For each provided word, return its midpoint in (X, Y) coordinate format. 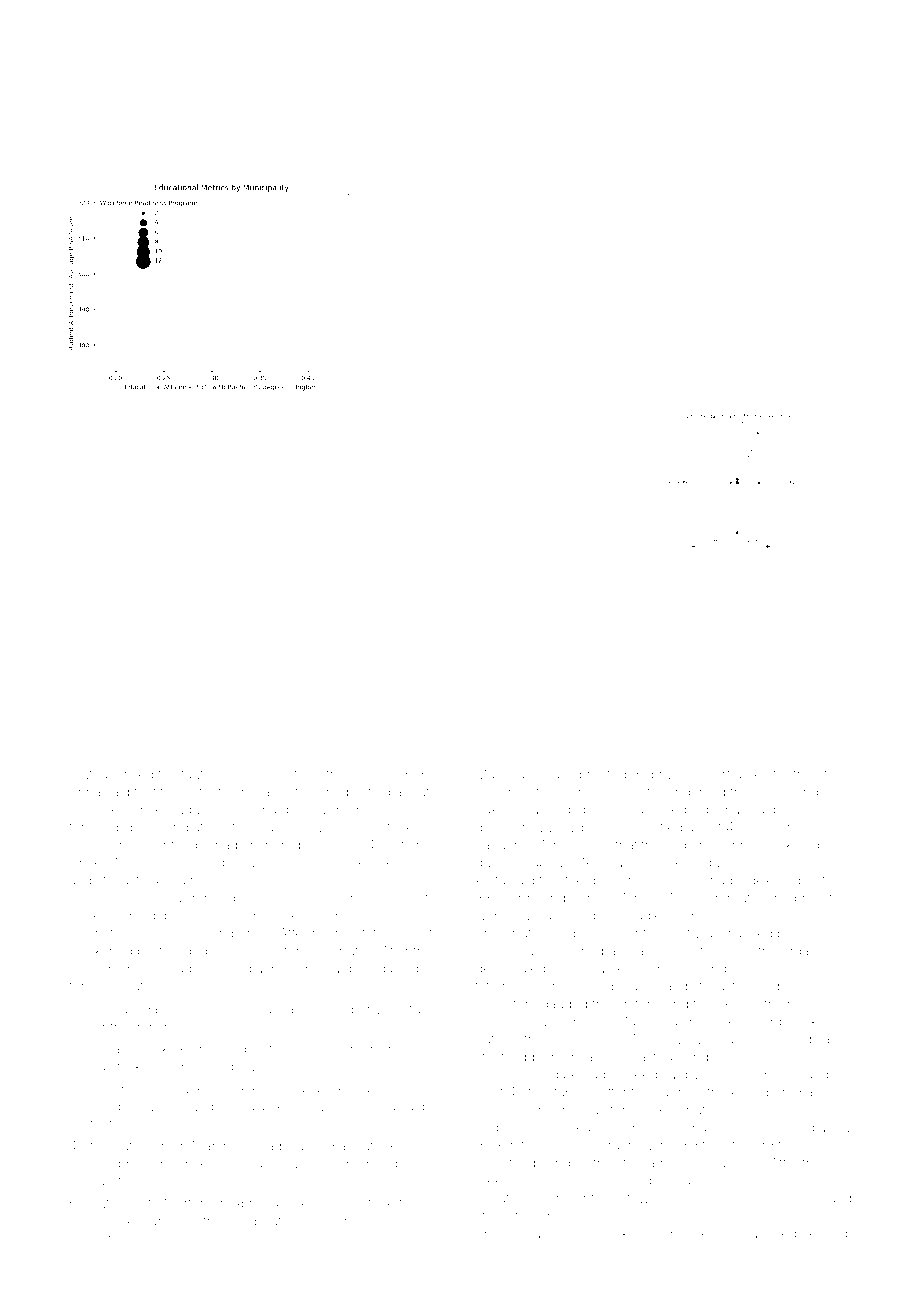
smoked (569, 1234)
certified (658, 827)
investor (420, 933)
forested (93, 827)
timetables (559, 1092)
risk (807, 1022)
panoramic (634, 953)
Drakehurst (139, 1221)
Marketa (557, 845)
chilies (88, 916)
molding (115, 1107)
